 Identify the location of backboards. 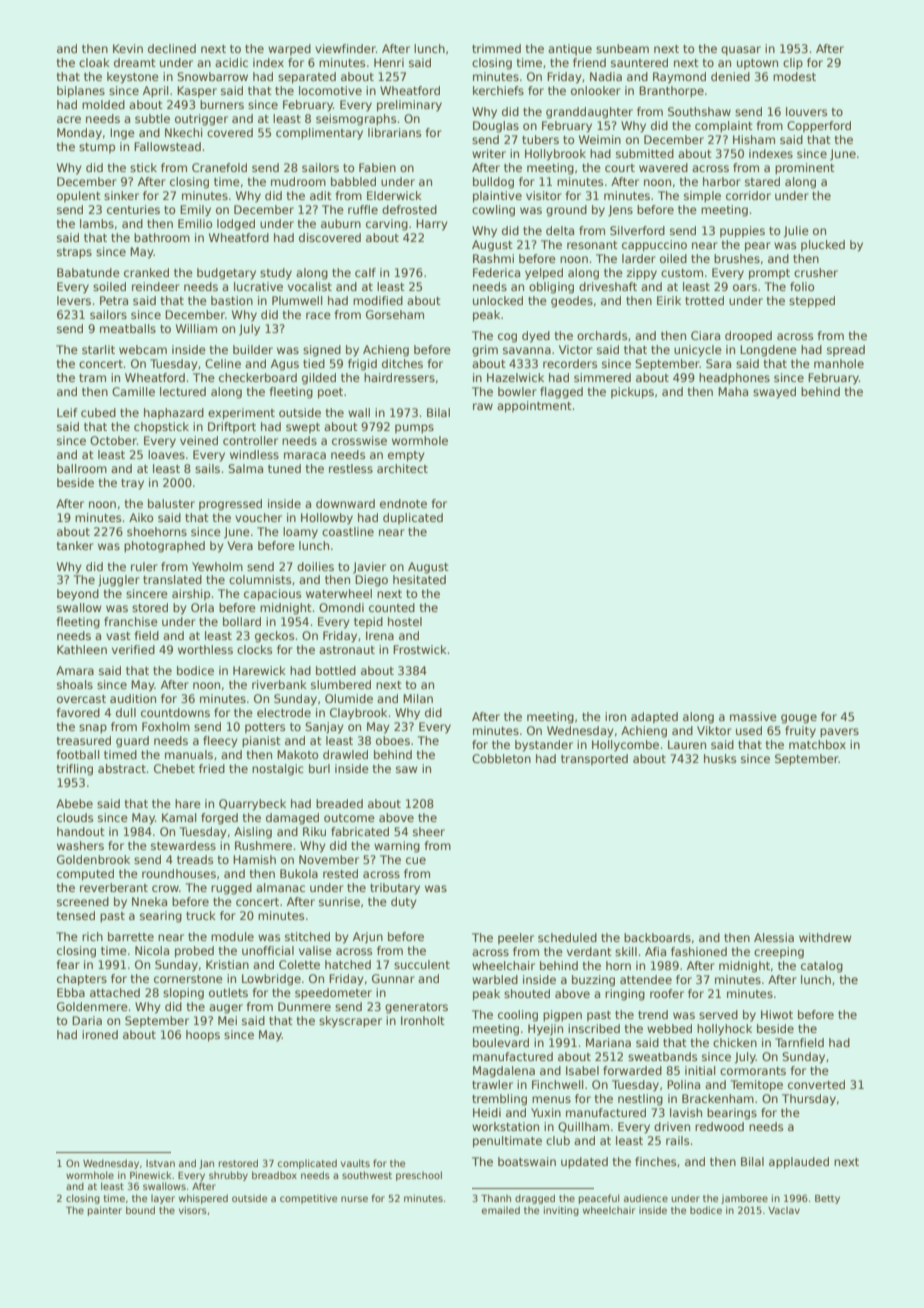
(657, 937).
